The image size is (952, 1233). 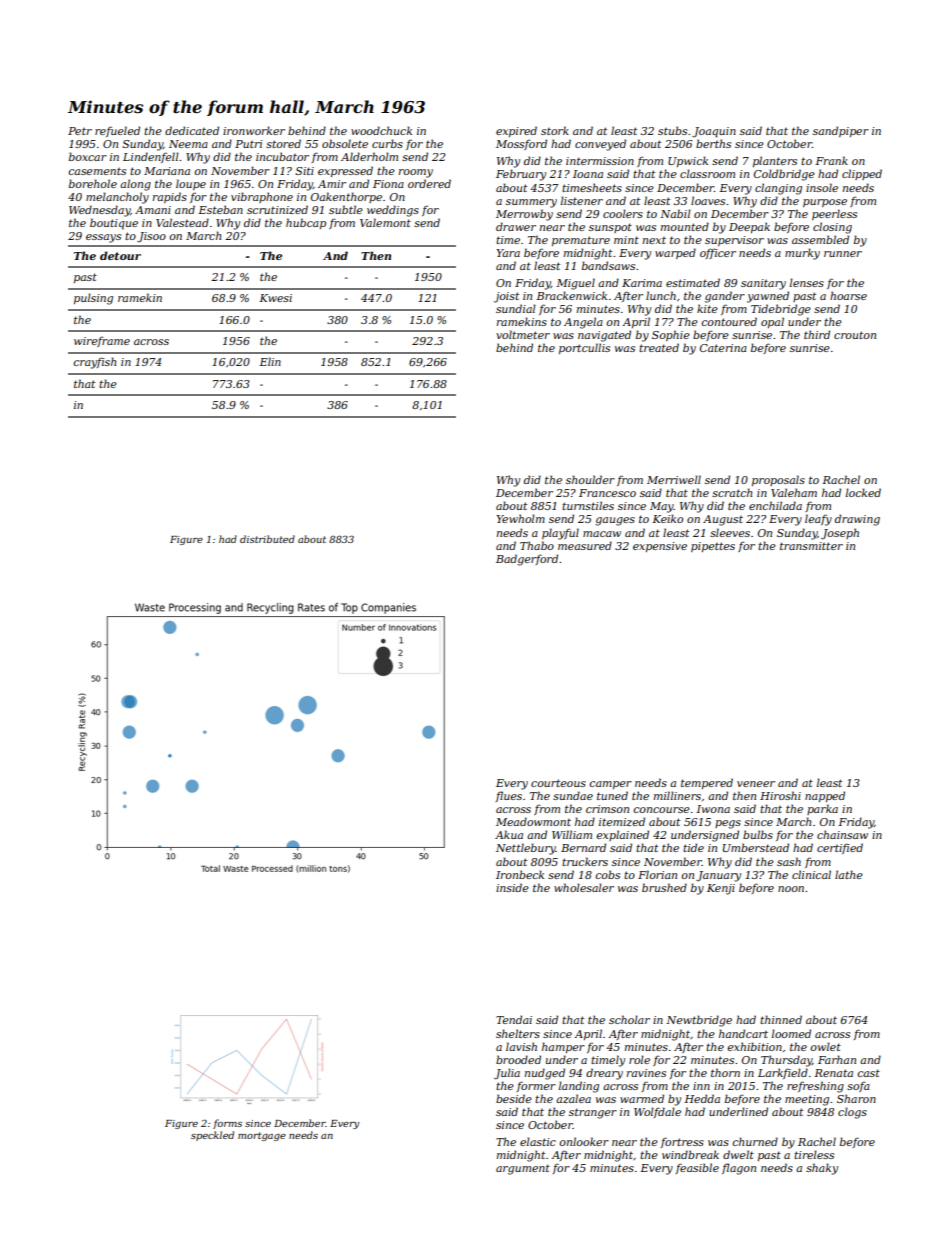 I want to click on inside, so click(x=512, y=887).
